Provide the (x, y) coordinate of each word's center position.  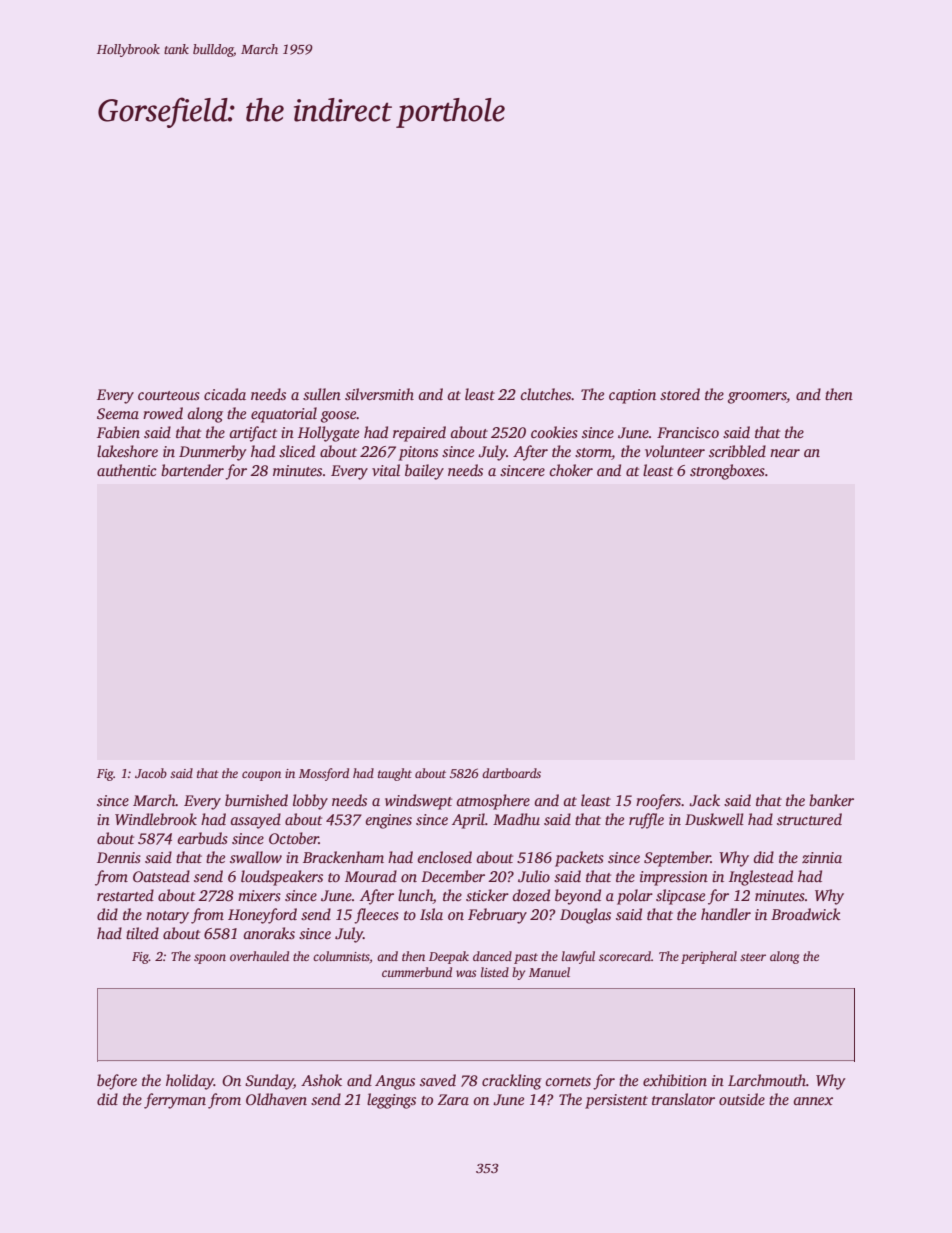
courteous (169, 395)
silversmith (379, 394)
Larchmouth (767, 1080)
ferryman (175, 1101)
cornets (568, 1082)
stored (680, 394)
